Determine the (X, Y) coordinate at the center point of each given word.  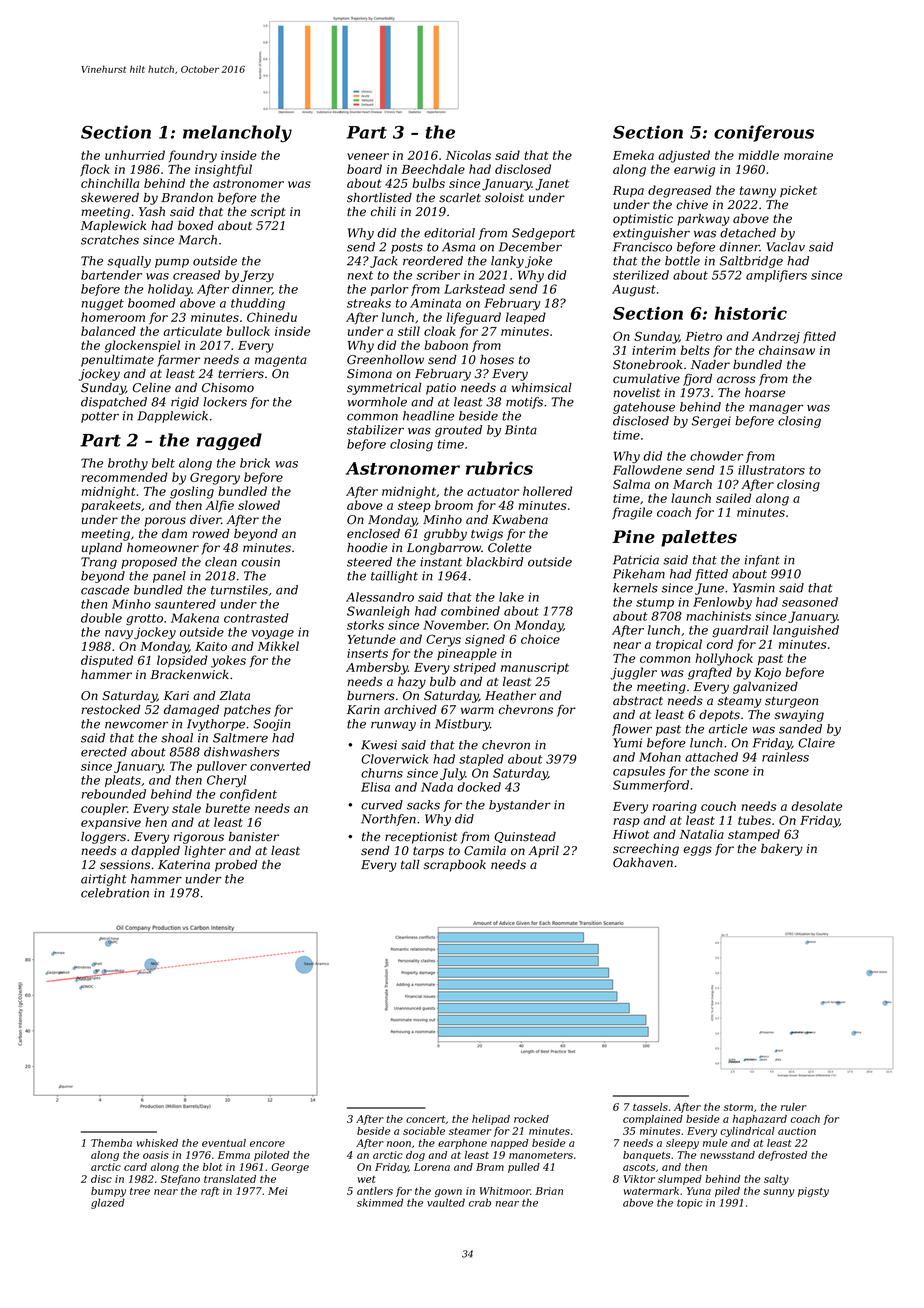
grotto (144, 620)
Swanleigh (378, 612)
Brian (549, 1191)
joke (538, 262)
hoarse (765, 393)
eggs (697, 851)
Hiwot (631, 834)
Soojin (271, 725)
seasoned (810, 602)
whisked (157, 1143)
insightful (223, 170)
